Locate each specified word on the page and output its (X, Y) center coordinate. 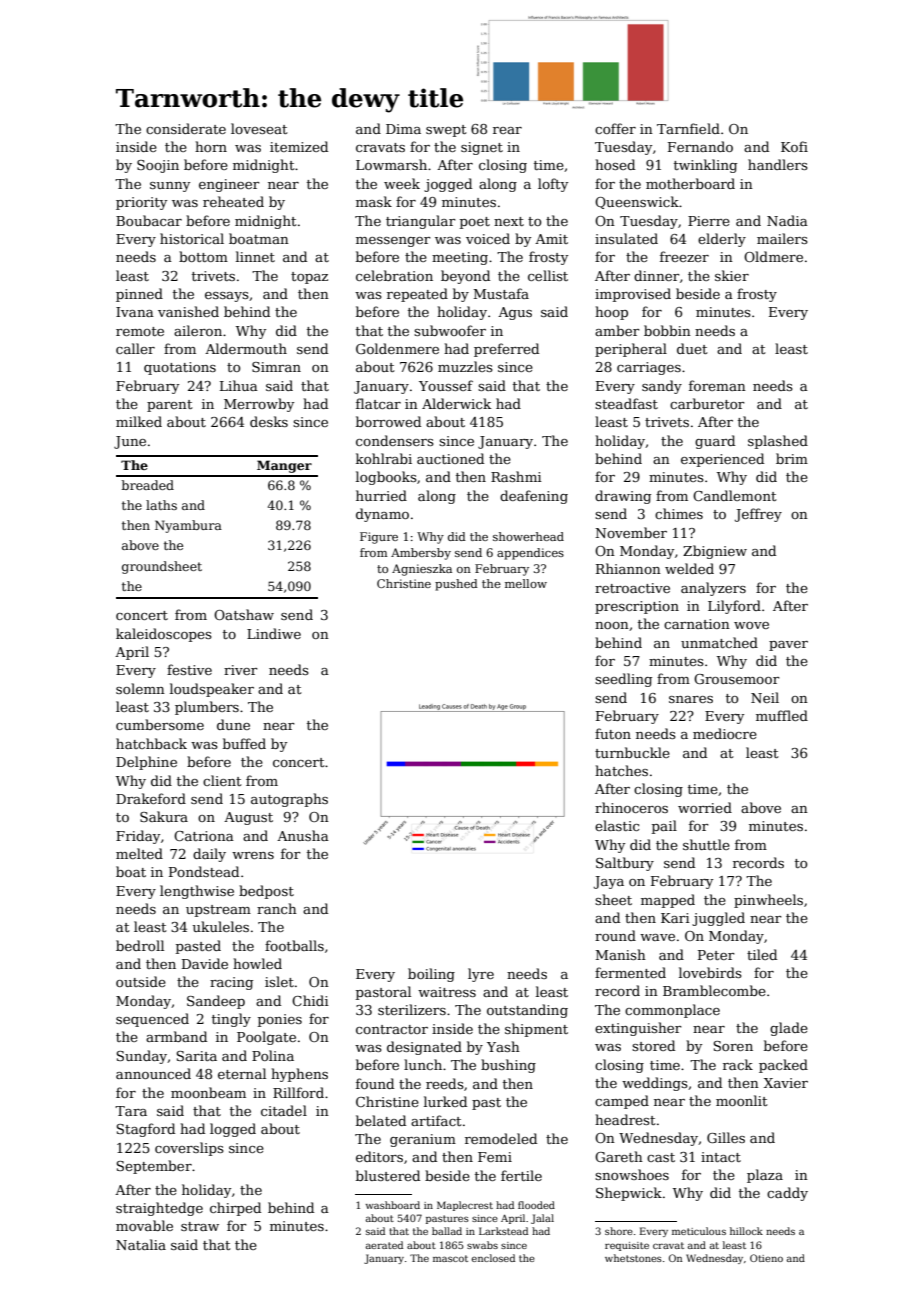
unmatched (719, 642)
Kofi (794, 146)
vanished (188, 311)
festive (189, 669)
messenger (393, 242)
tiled (762, 954)
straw (200, 1226)
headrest (625, 1119)
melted (139, 853)
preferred (506, 350)
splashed (778, 442)
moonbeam (208, 1092)
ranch (277, 908)
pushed (456, 585)
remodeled (501, 1138)
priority (141, 203)
